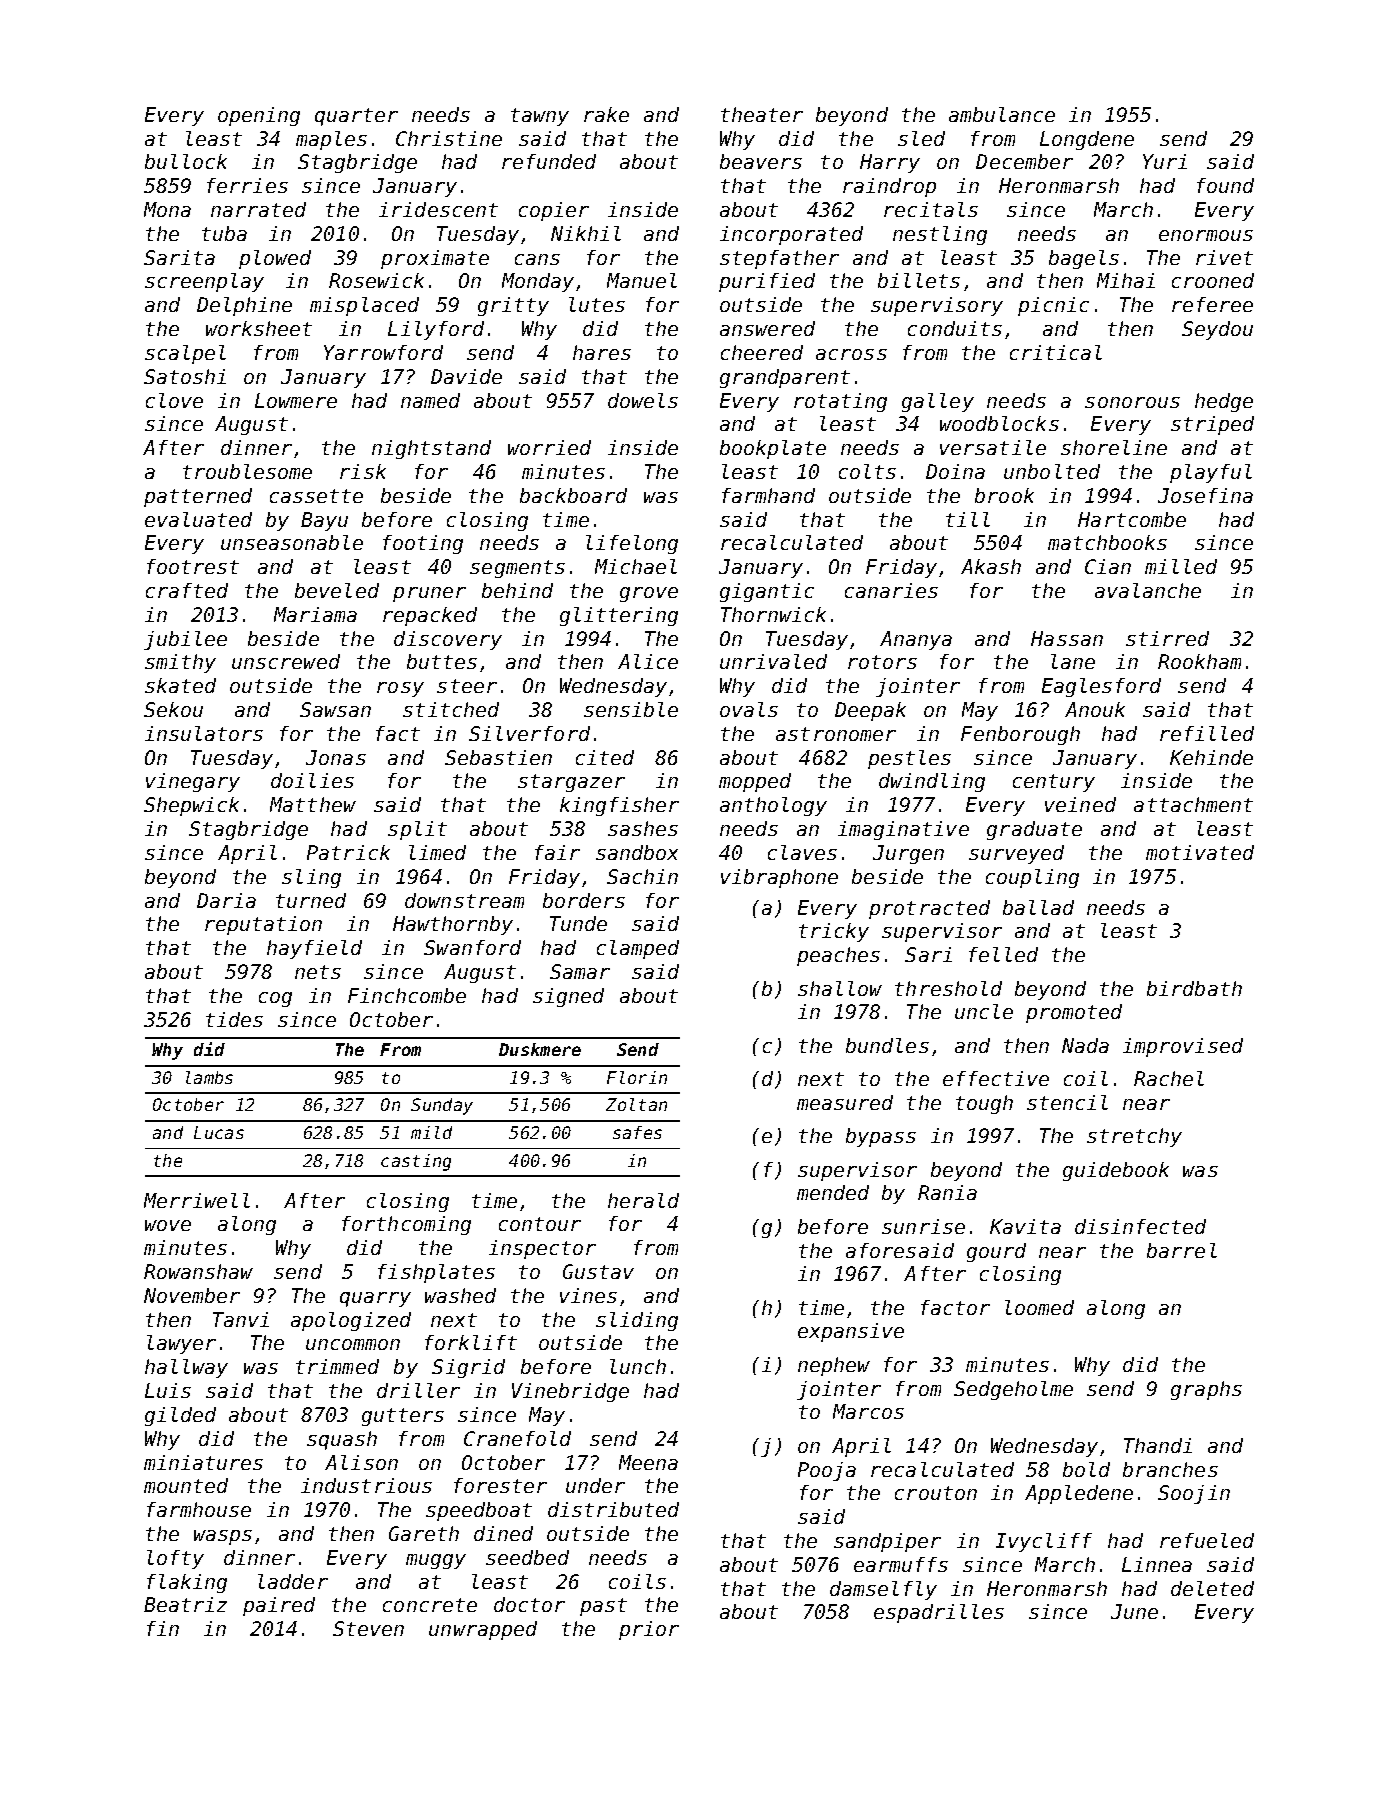 Image resolution: width=1399 pixels, height=1811 pixels. I want to click on ambulance, so click(1002, 114).
